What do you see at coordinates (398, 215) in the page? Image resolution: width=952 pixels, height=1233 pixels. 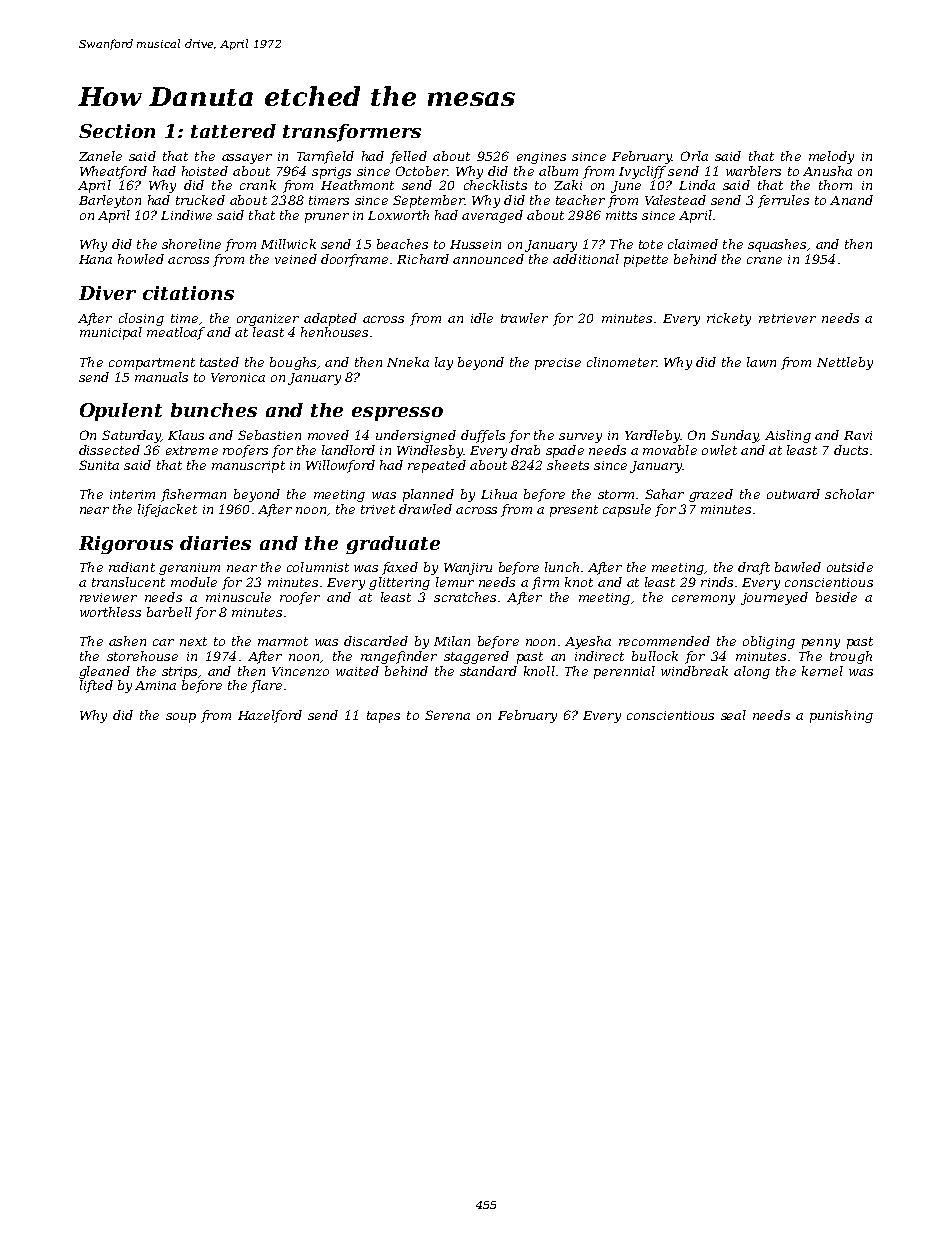 I see `Loxworth` at bounding box center [398, 215].
